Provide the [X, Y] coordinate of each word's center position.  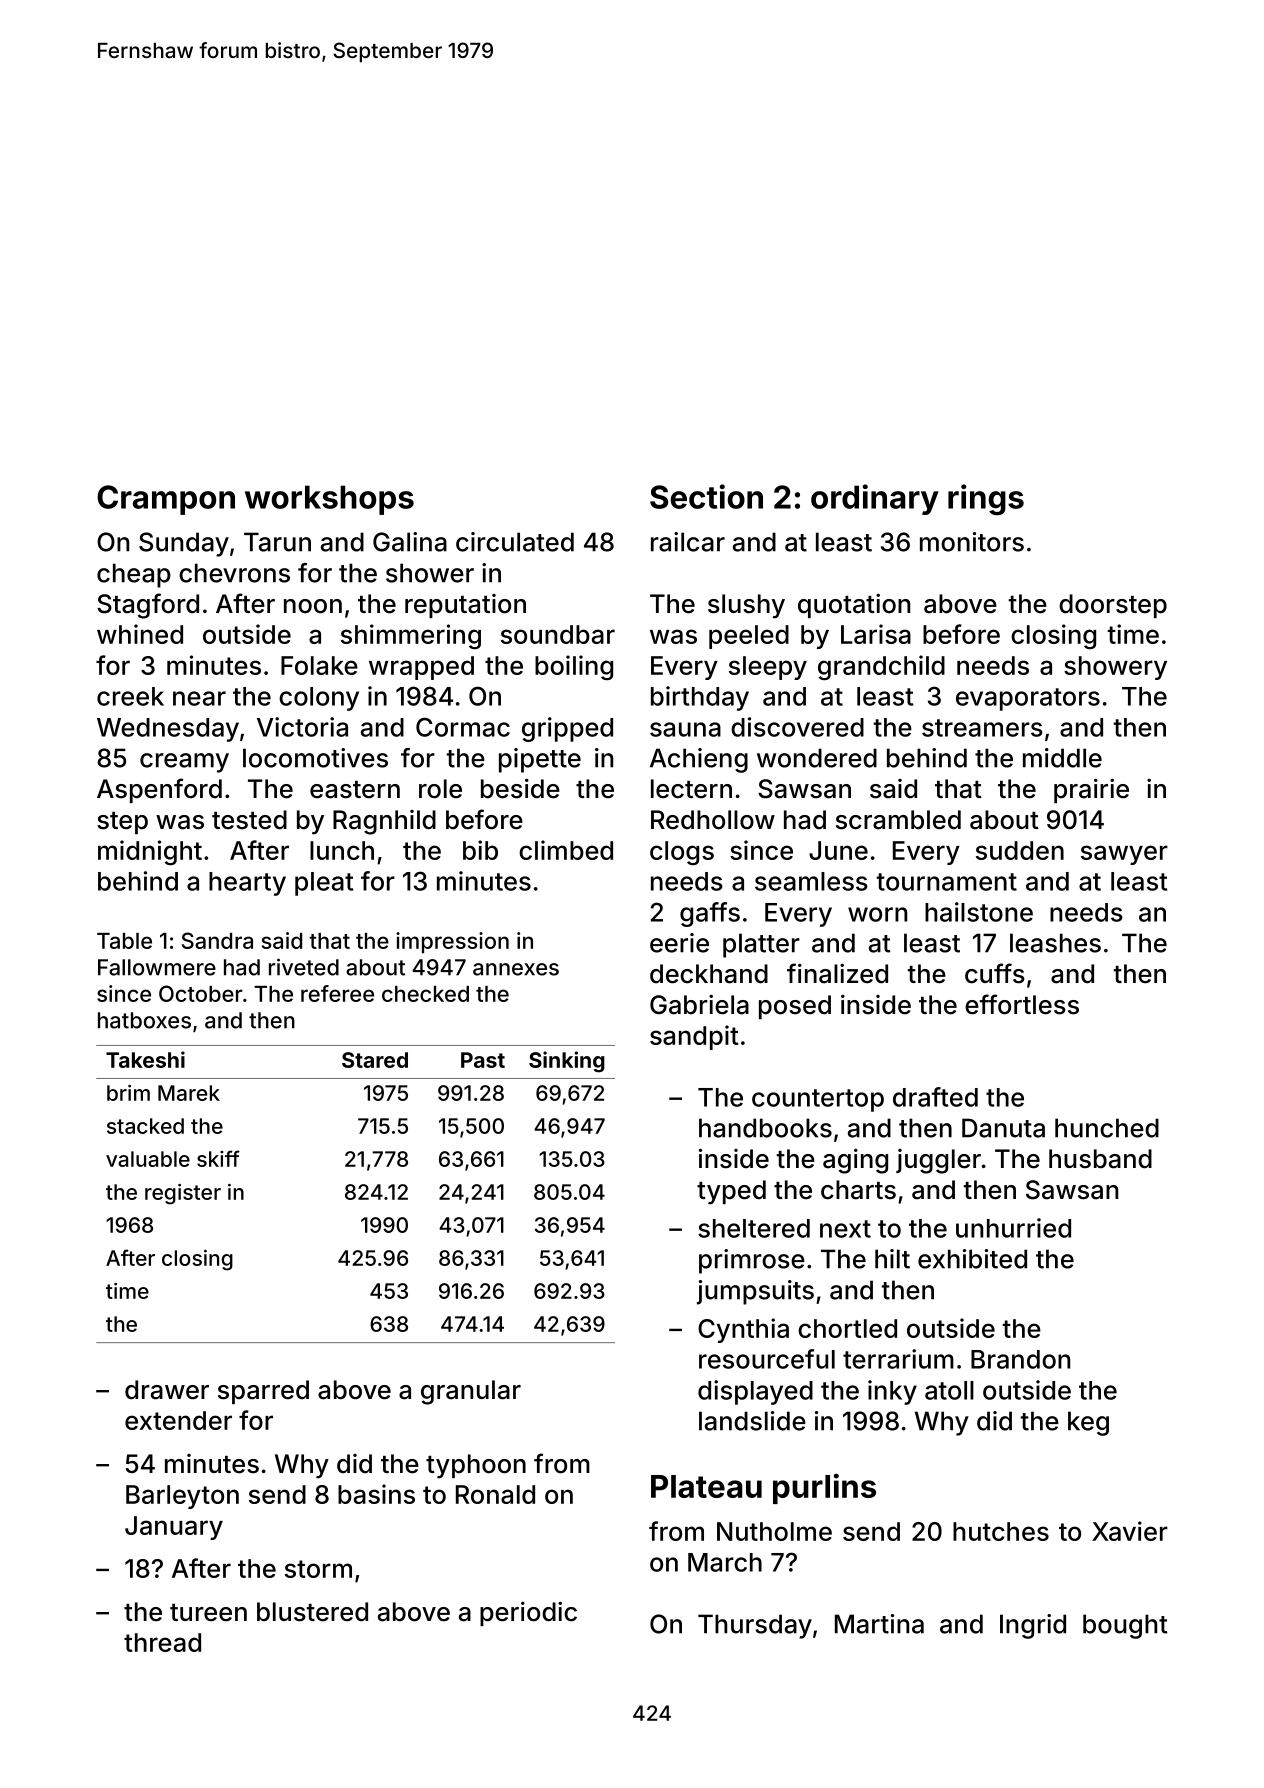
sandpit [694, 1037]
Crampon [166, 500]
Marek [189, 1093]
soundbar [558, 634]
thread [162, 1642]
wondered [817, 758]
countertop [818, 1100]
